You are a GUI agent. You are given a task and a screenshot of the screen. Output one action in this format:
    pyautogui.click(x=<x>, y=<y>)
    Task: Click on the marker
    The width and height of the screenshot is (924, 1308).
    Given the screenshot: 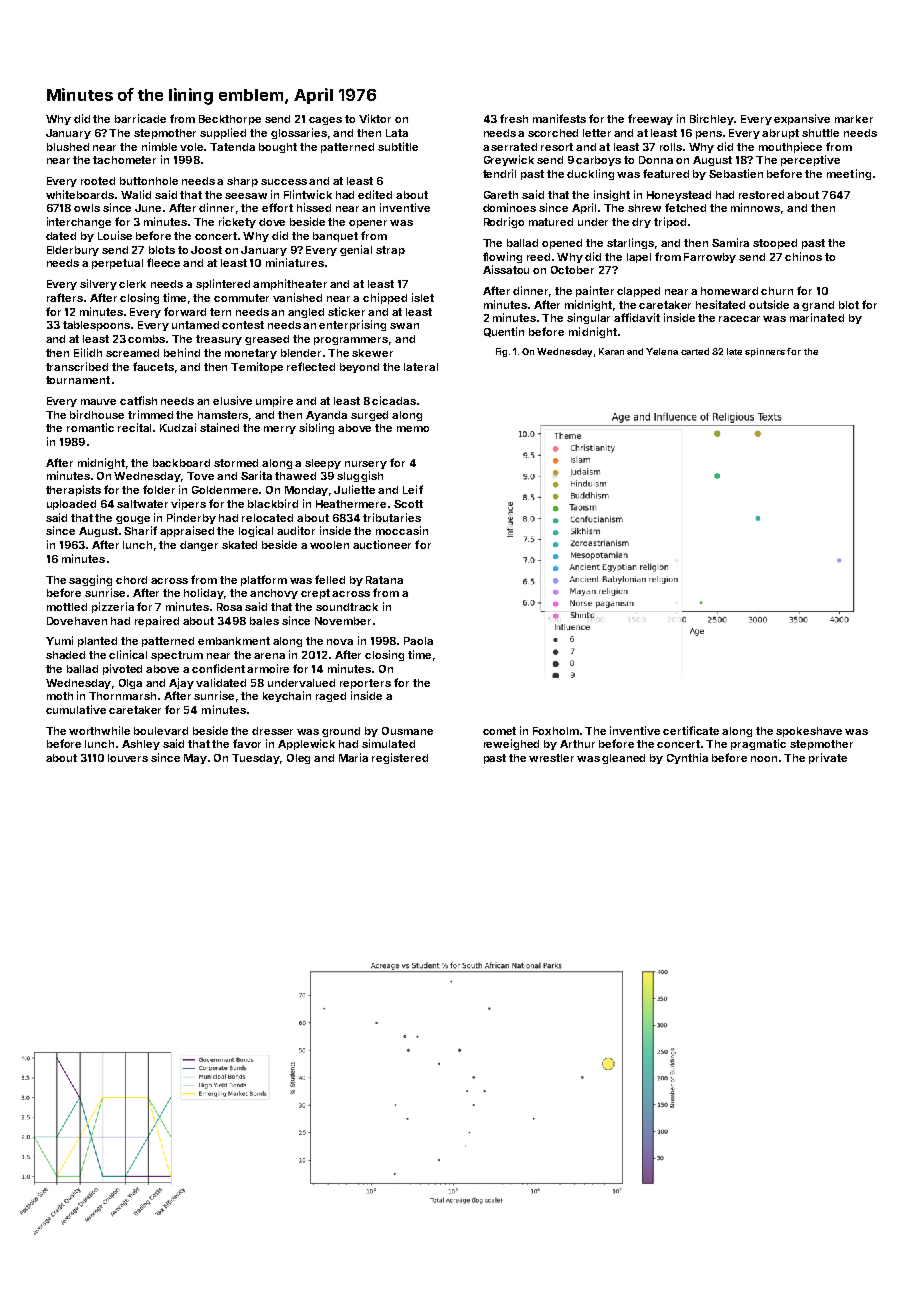 What is the action you would take?
    pyautogui.click(x=854, y=119)
